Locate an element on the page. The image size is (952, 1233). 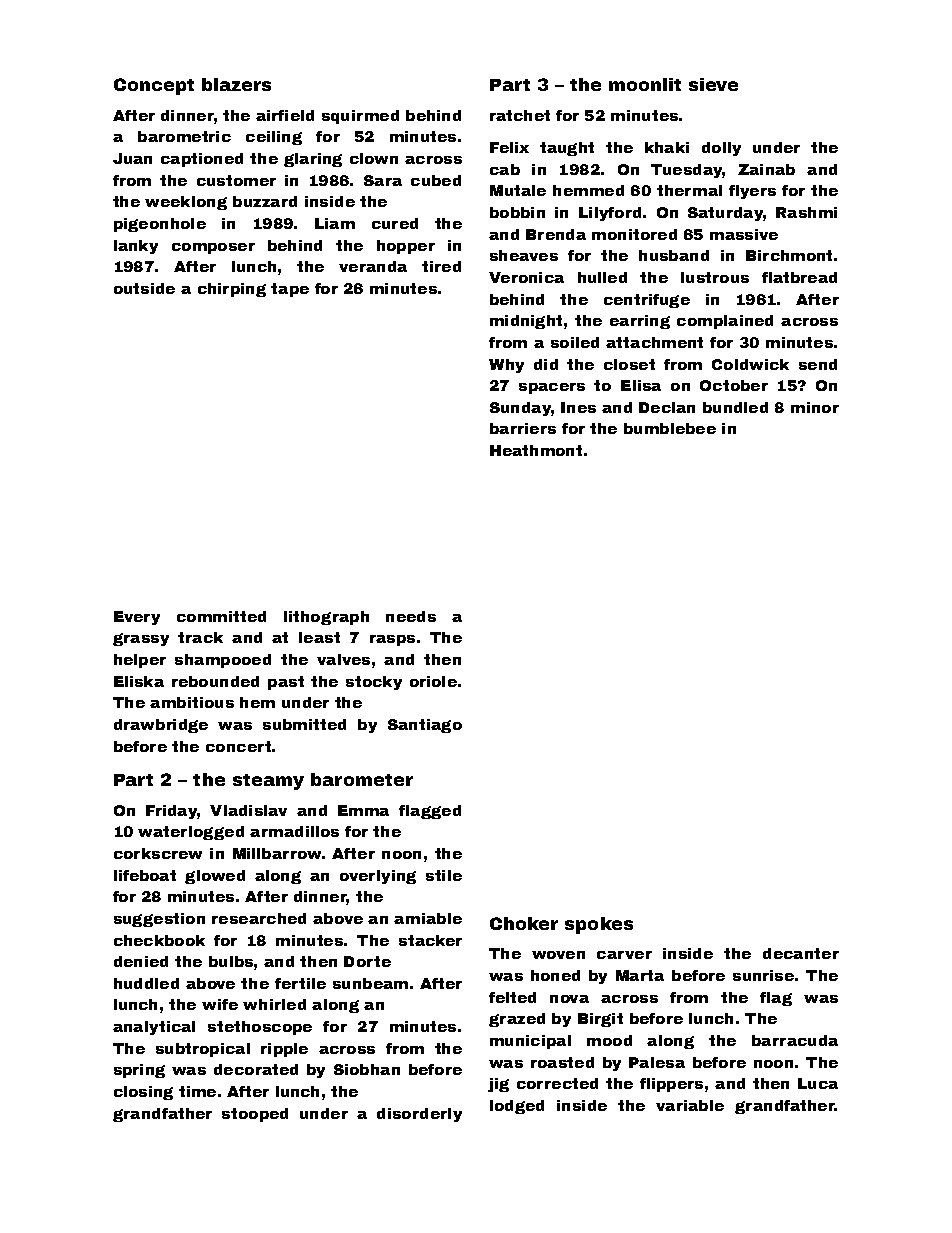
bulbs is located at coordinates (231, 961).
